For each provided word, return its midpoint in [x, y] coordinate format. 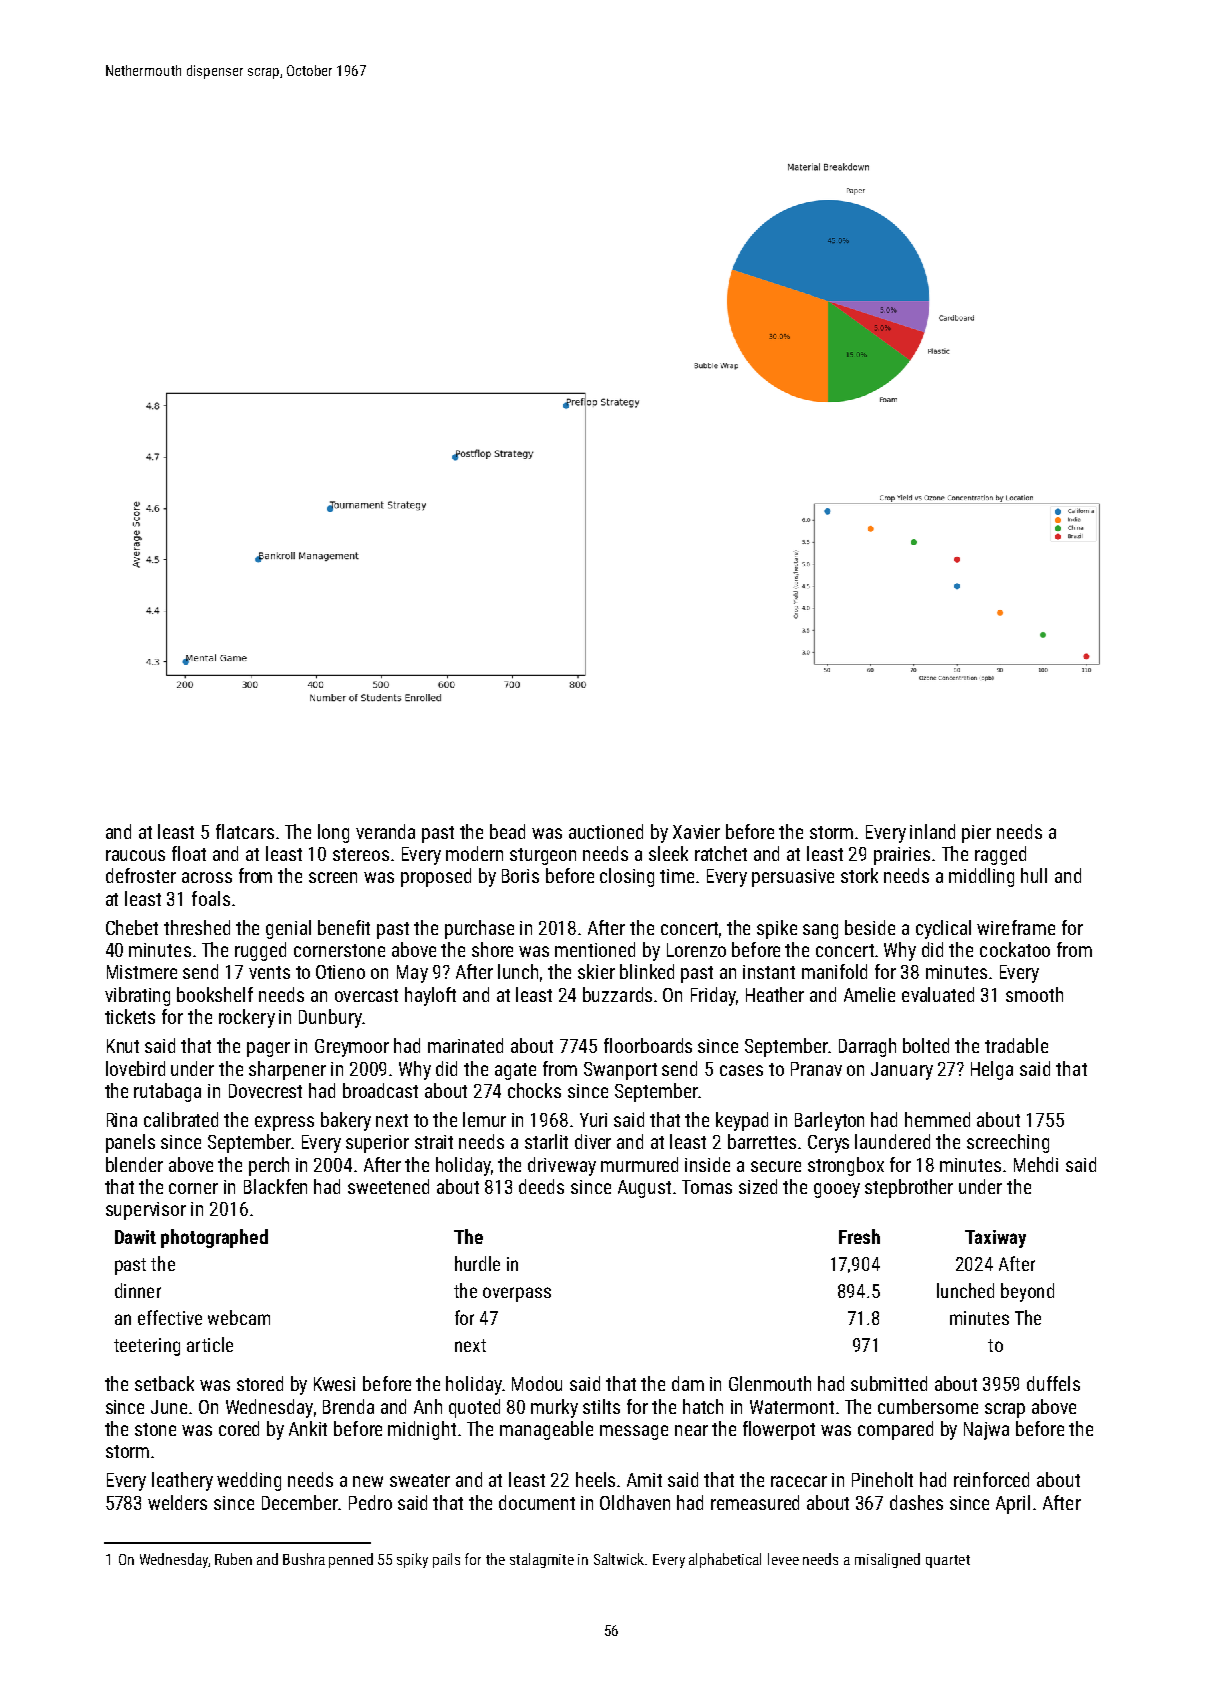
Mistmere [142, 972]
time [677, 876]
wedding [249, 1481]
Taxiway [995, 1239]
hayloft [430, 996]
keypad [742, 1121]
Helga [992, 1070]
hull [1034, 875]
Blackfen [275, 1186]
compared [895, 1430]
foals [211, 898]
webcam [239, 1317]
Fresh [859, 1236]
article [210, 1344]
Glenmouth [770, 1383]
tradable [1016, 1045]
